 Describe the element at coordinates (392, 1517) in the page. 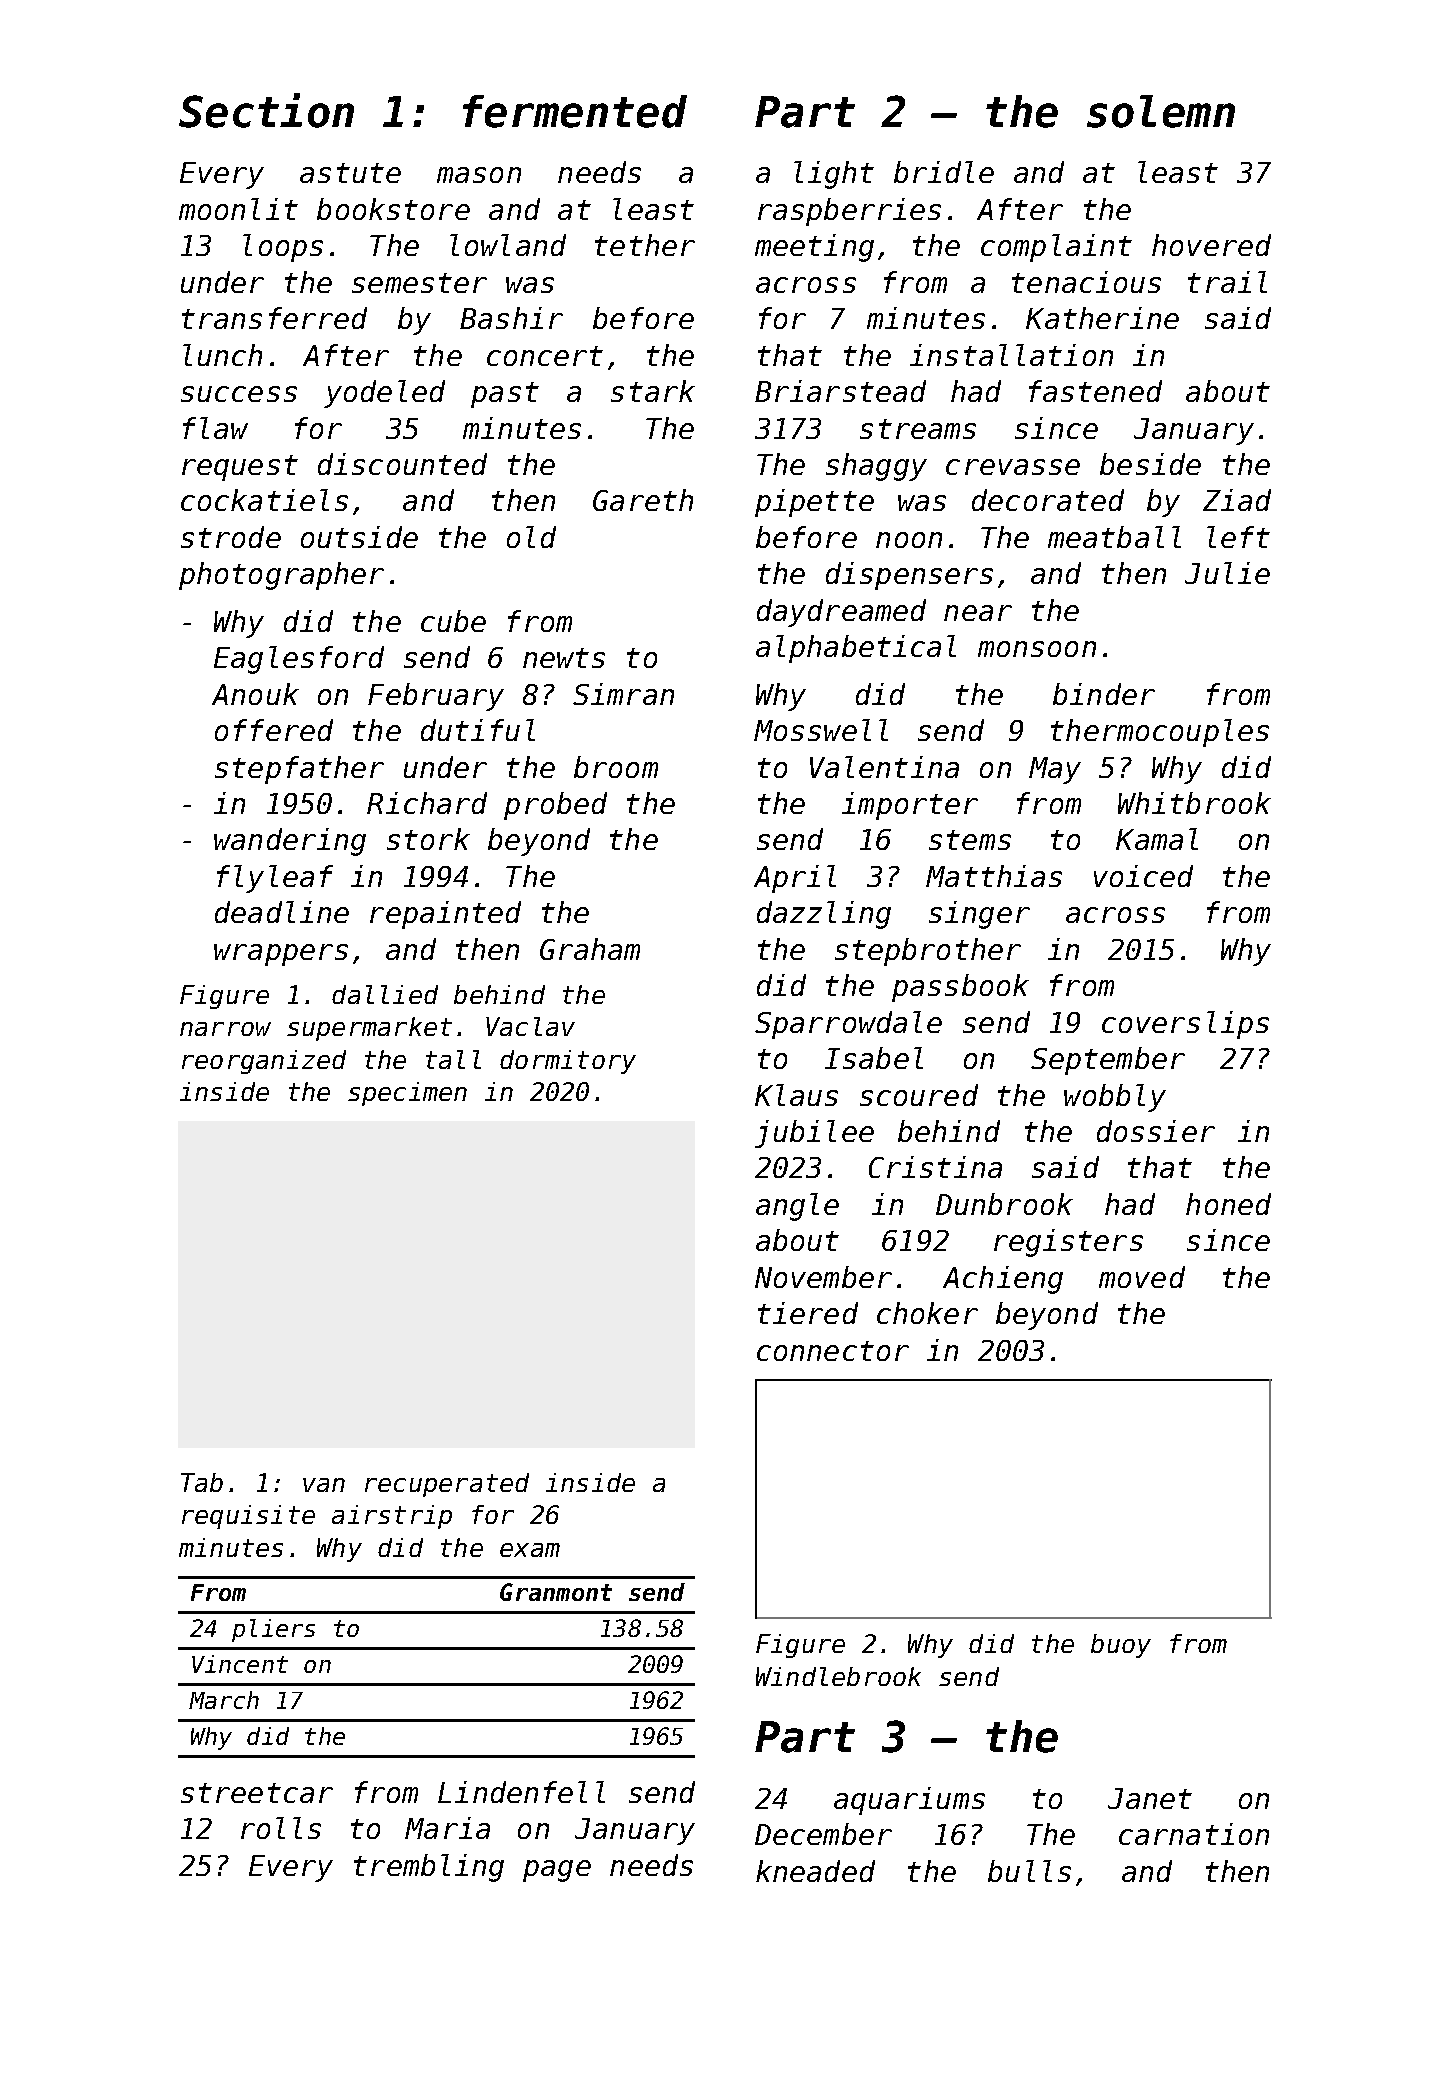

I see `airstrip` at that location.
